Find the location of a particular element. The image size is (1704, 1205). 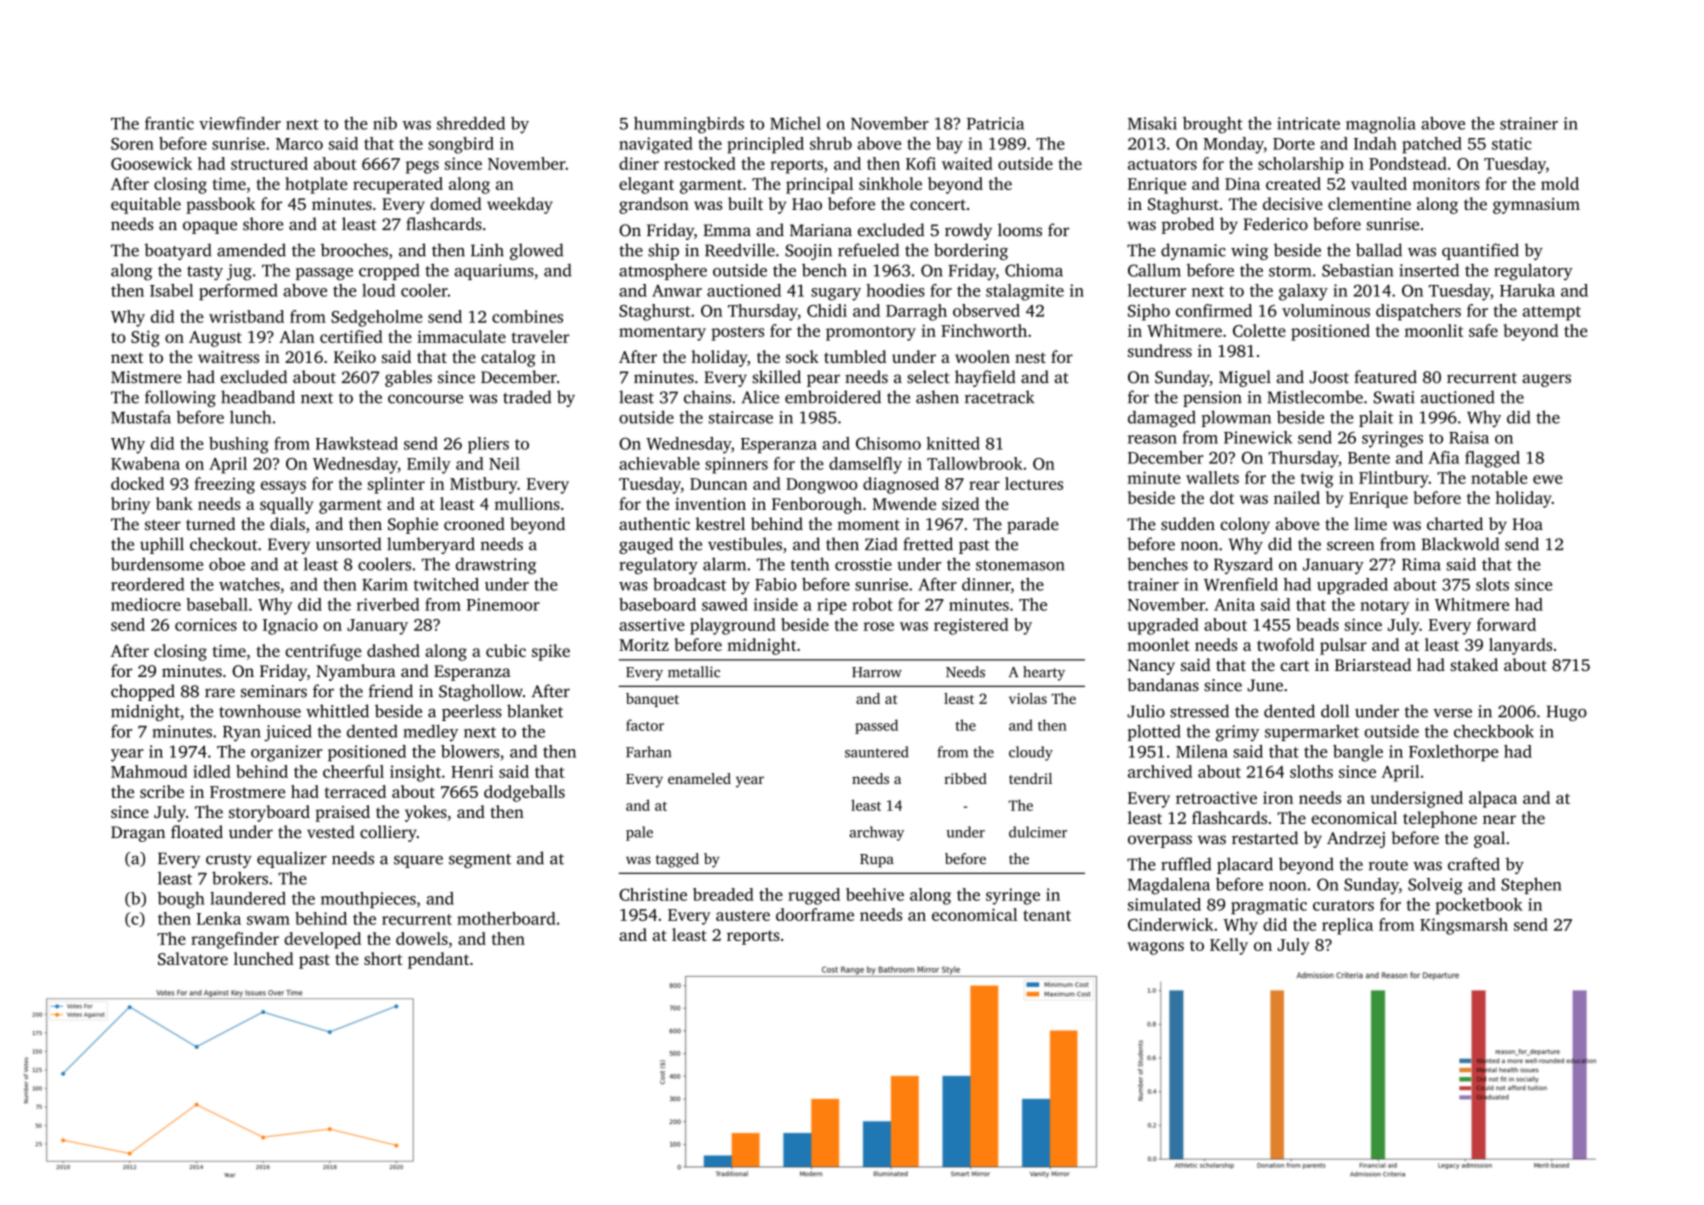

mediocre is located at coordinates (146, 604).
